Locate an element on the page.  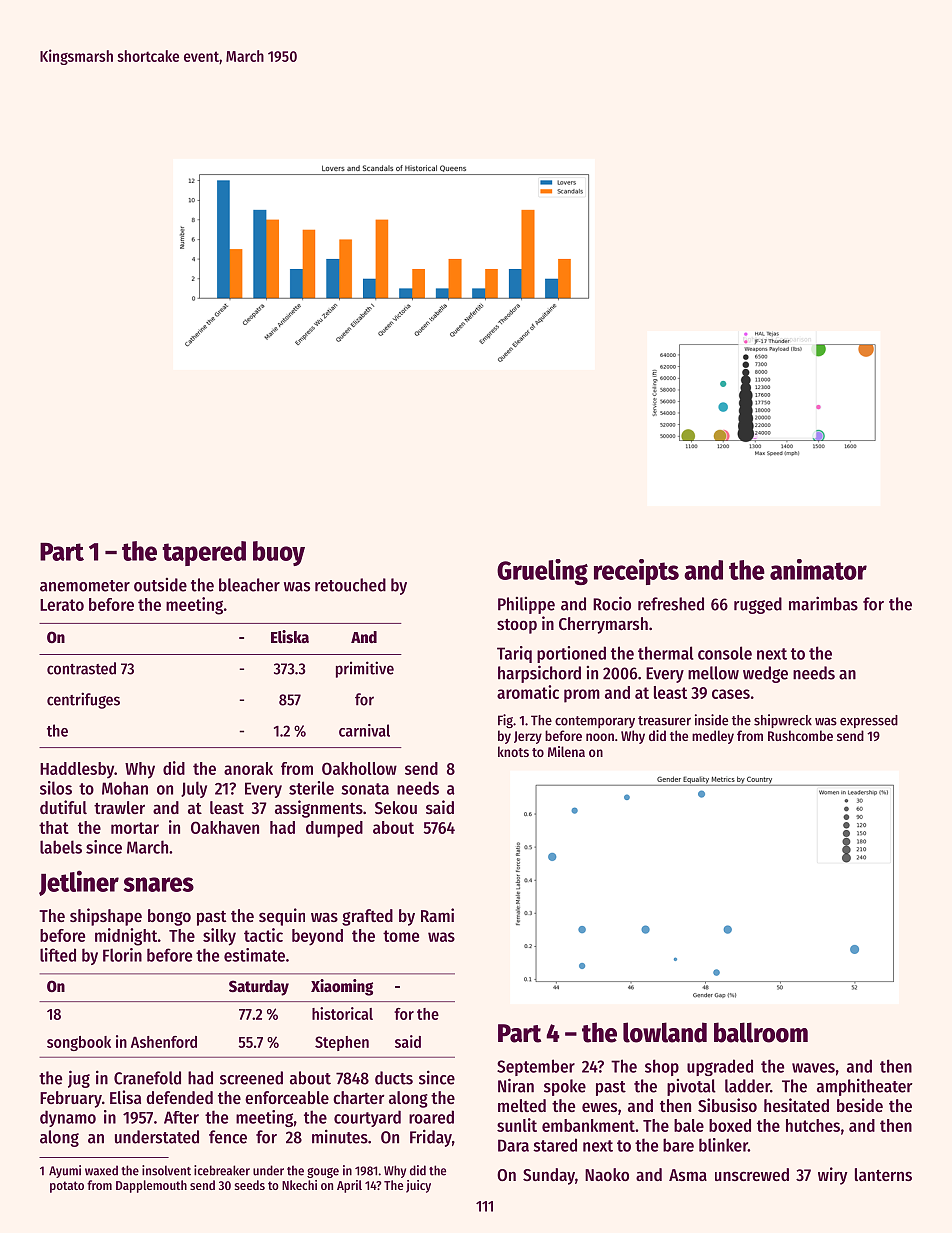
Eliska is located at coordinates (290, 637).
